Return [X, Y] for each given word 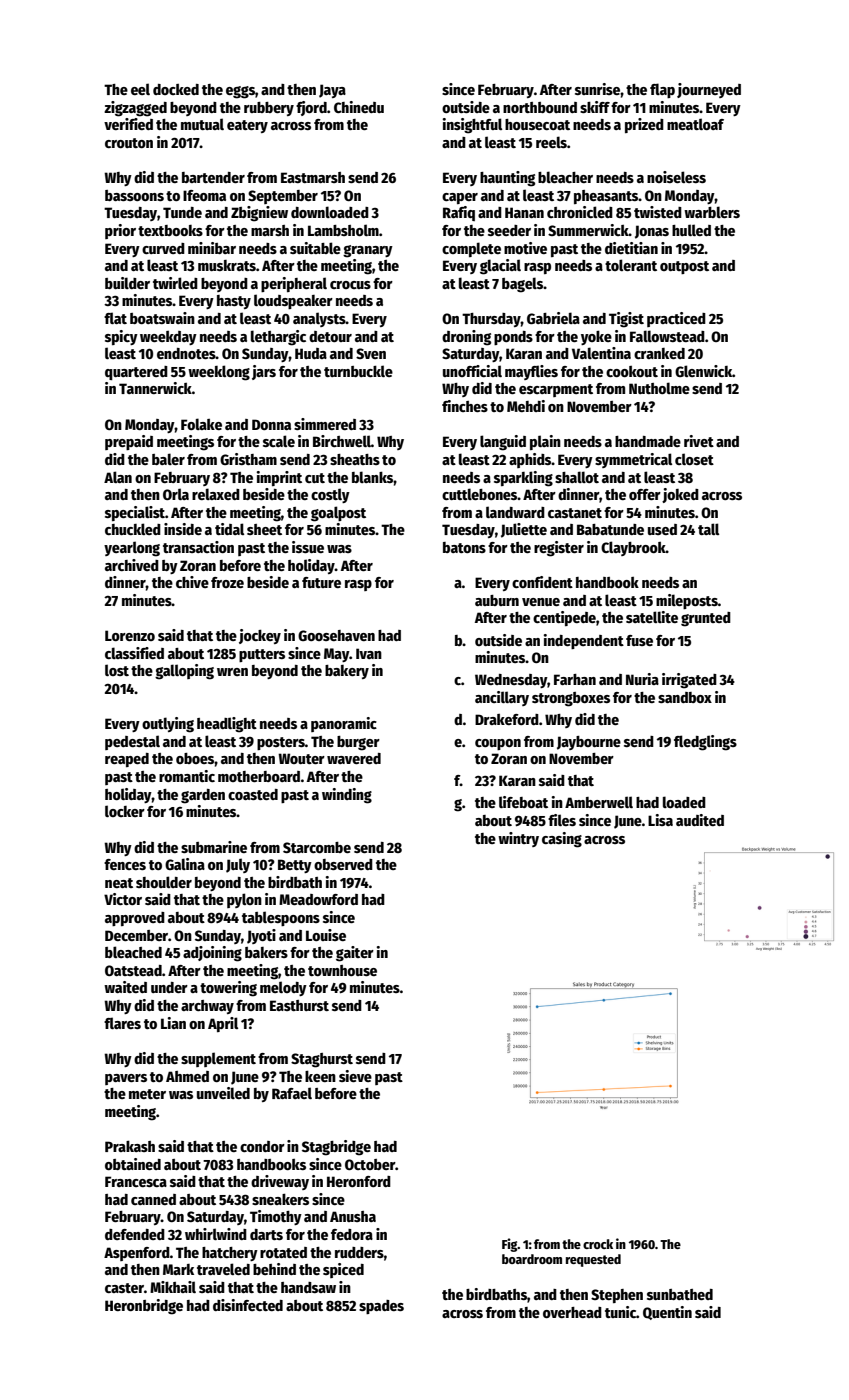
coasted [253, 794]
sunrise [598, 89]
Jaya [332, 91]
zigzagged [135, 109]
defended [135, 1234]
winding [347, 796]
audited [700, 820]
